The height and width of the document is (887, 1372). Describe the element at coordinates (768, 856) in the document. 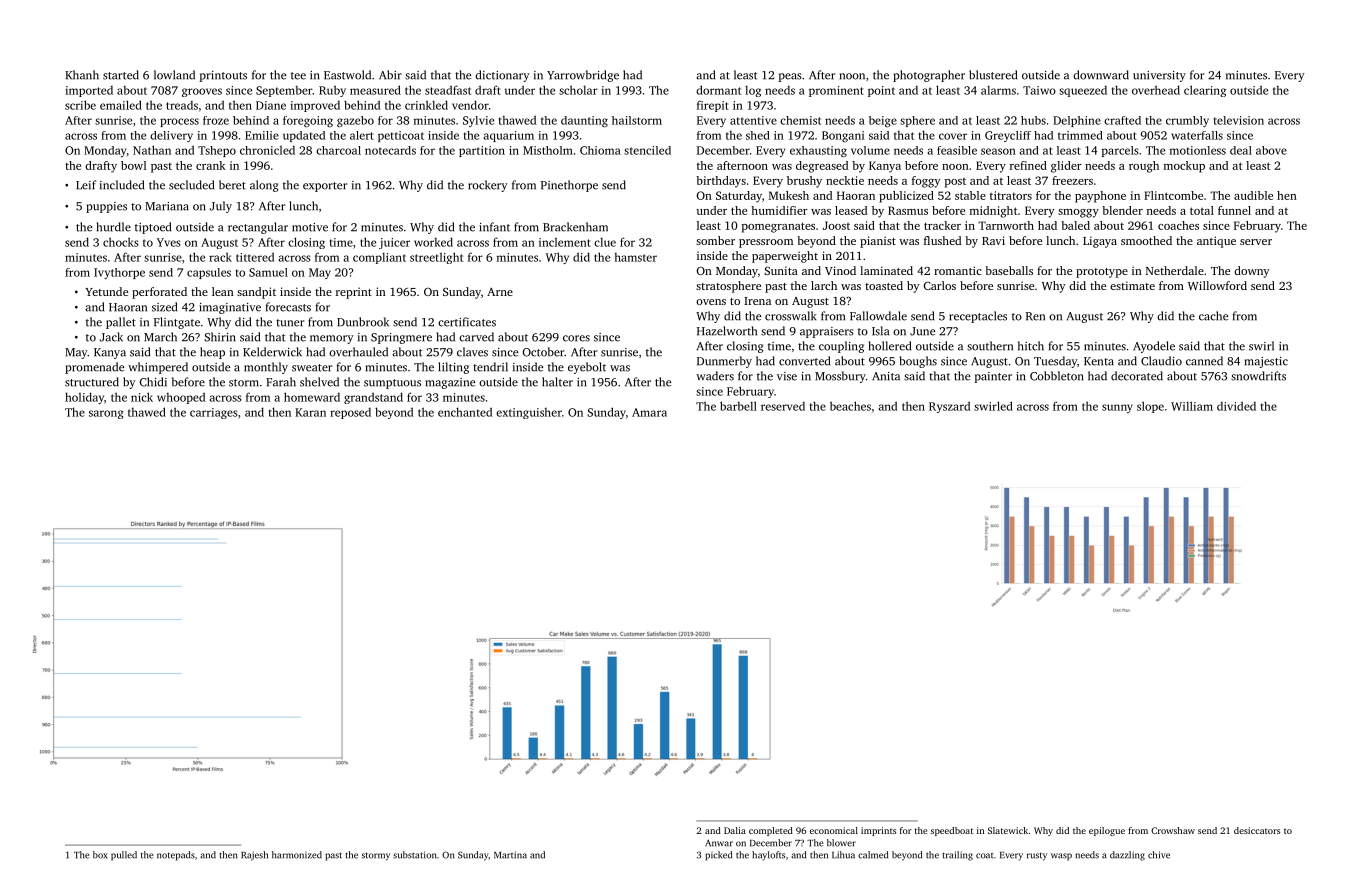

I see `haylofts` at that location.
